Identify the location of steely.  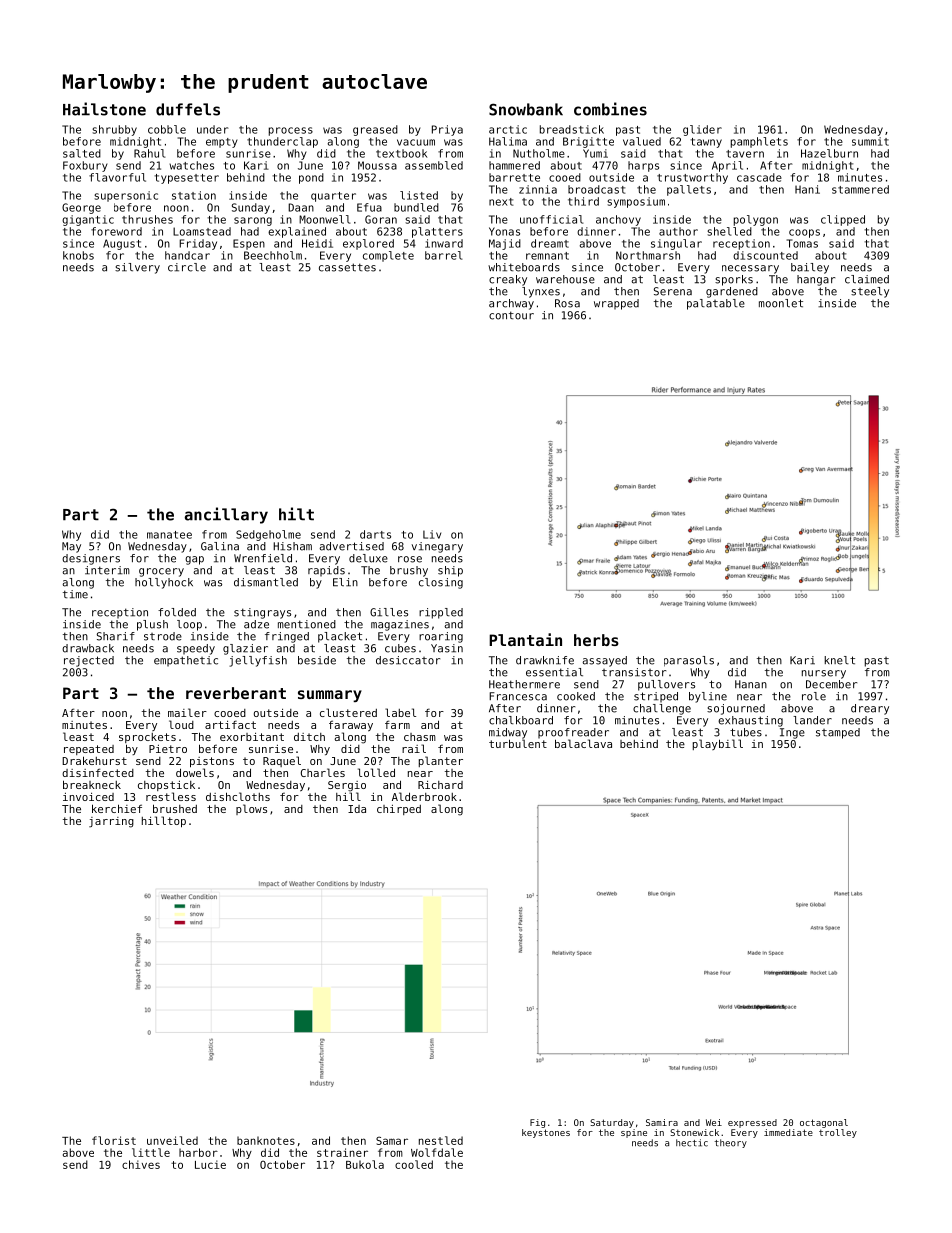
(870, 292).
